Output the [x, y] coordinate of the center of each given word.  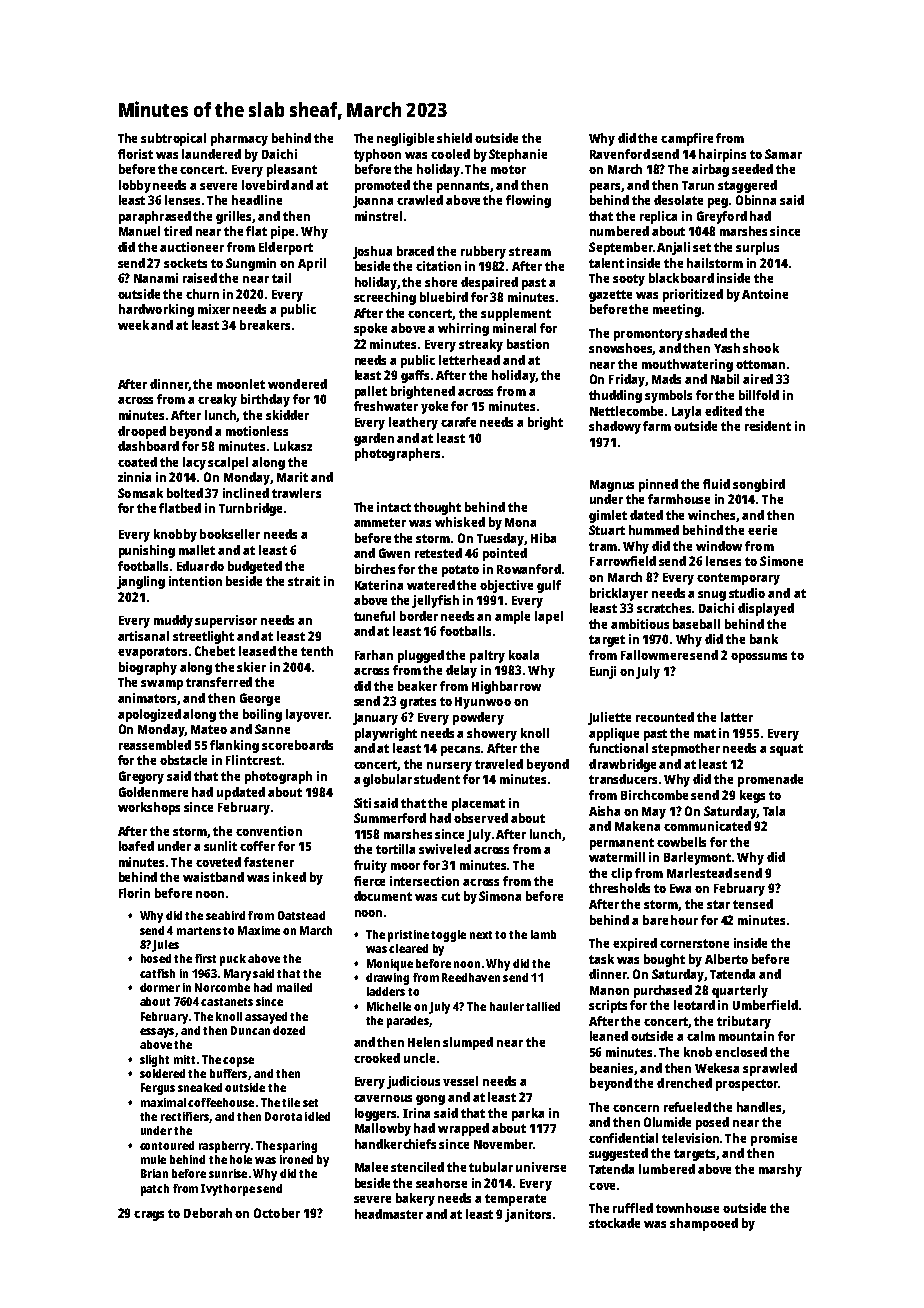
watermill [617, 857]
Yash [727, 348]
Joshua [372, 252]
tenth [317, 651]
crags [149, 1216]
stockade [614, 1223]
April [312, 264]
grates [418, 703]
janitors [528, 1215]
